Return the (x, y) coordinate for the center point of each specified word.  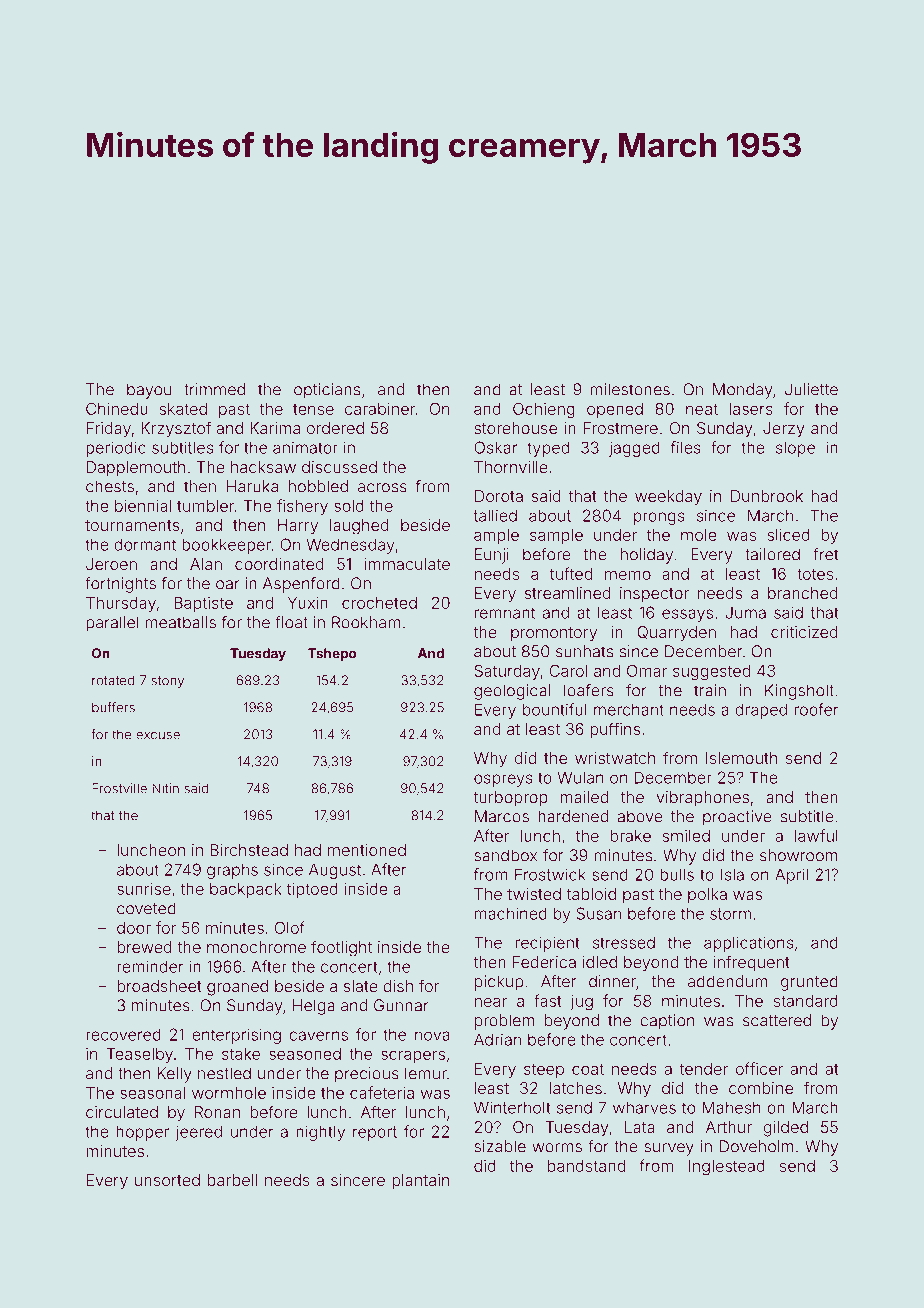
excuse (158, 736)
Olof (290, 927)
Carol (568, 670)
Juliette (811, 389)
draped (761, 711)
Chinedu (117, 408)
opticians (327, 391)
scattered (777, 1020)
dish (398, 986)
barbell (232, 1180)
